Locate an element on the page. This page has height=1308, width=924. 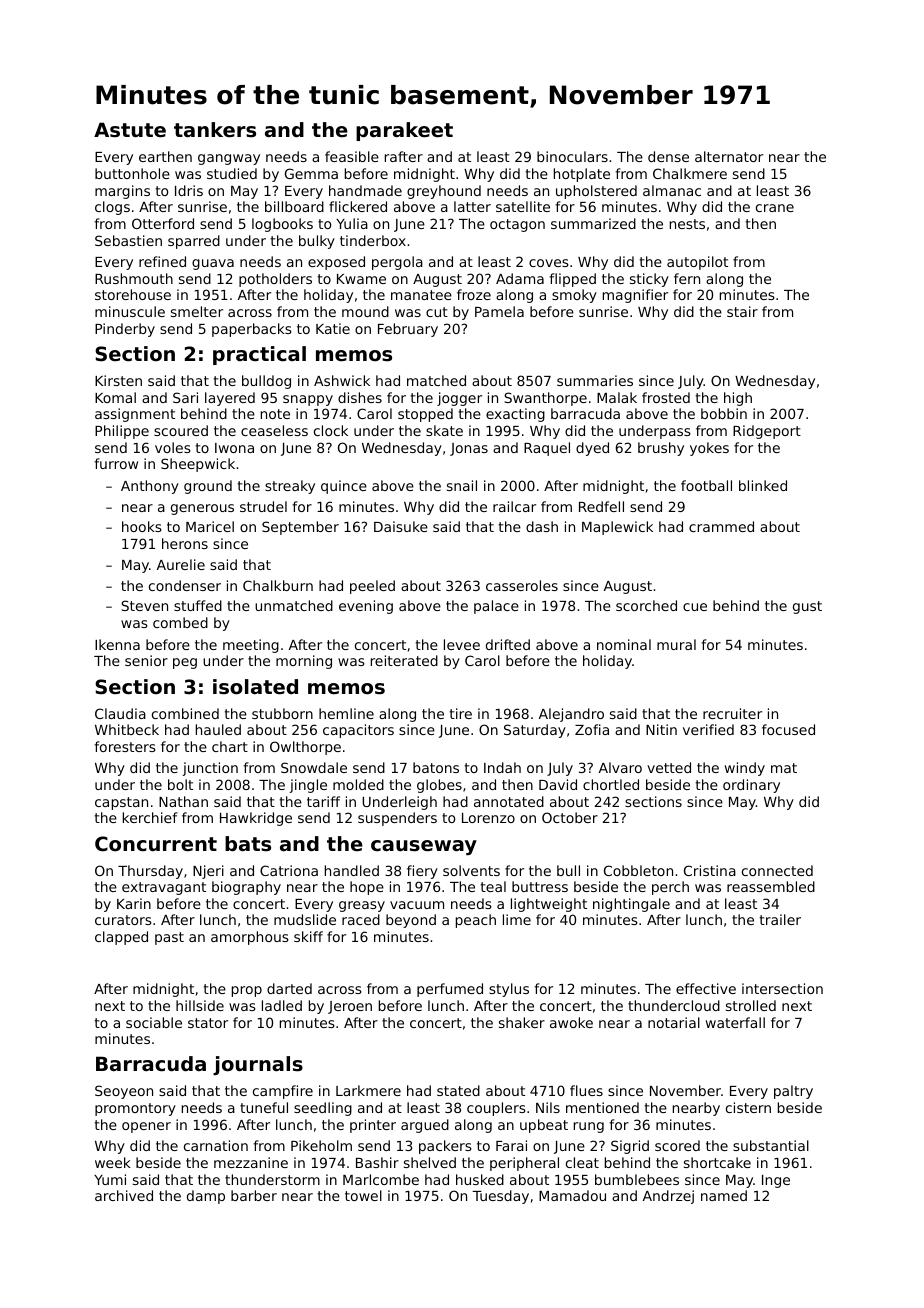
paltry is located at coordinates (793, 1092).
